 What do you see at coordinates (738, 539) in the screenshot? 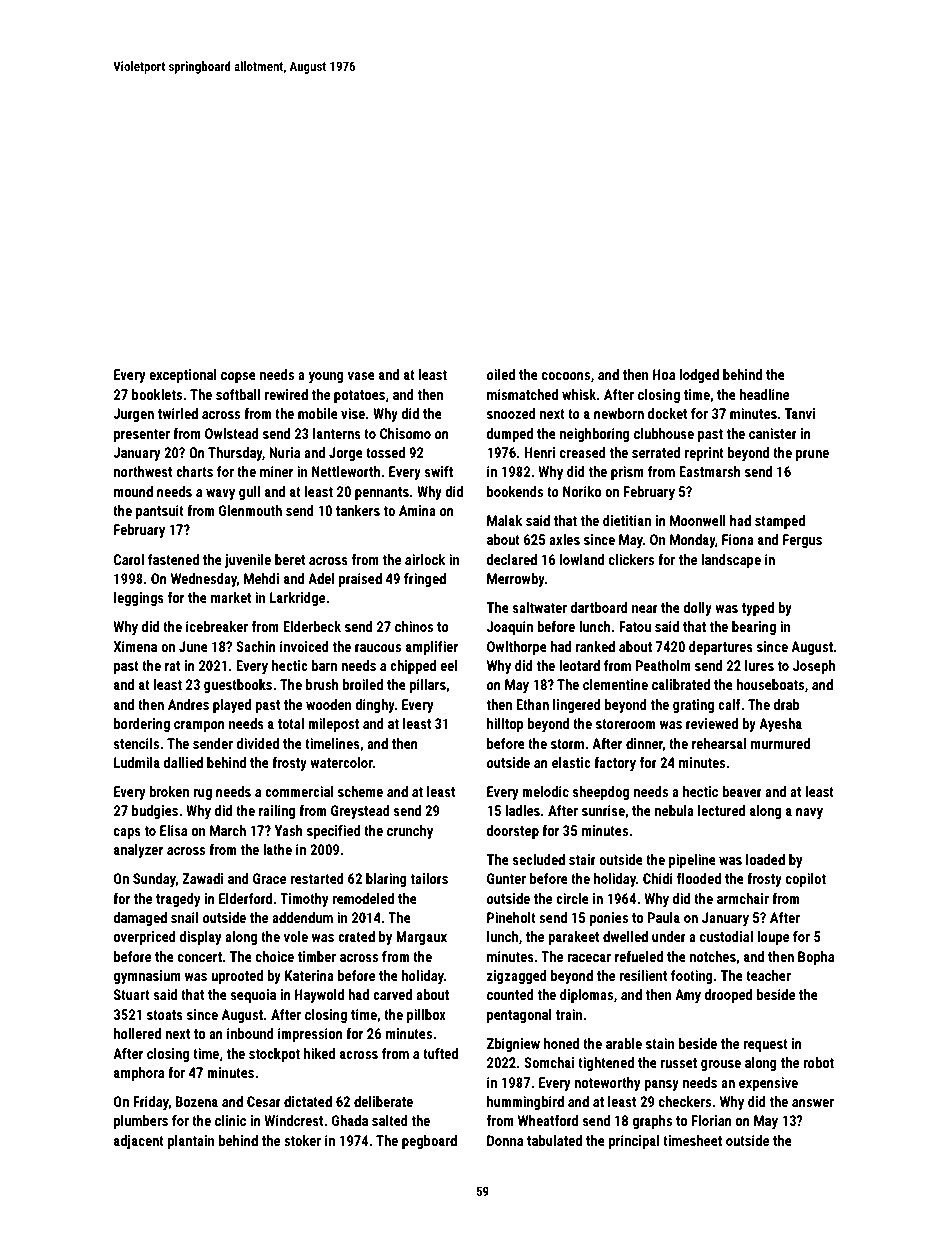
I see `Fiona` at bounding box center [738, 539].
